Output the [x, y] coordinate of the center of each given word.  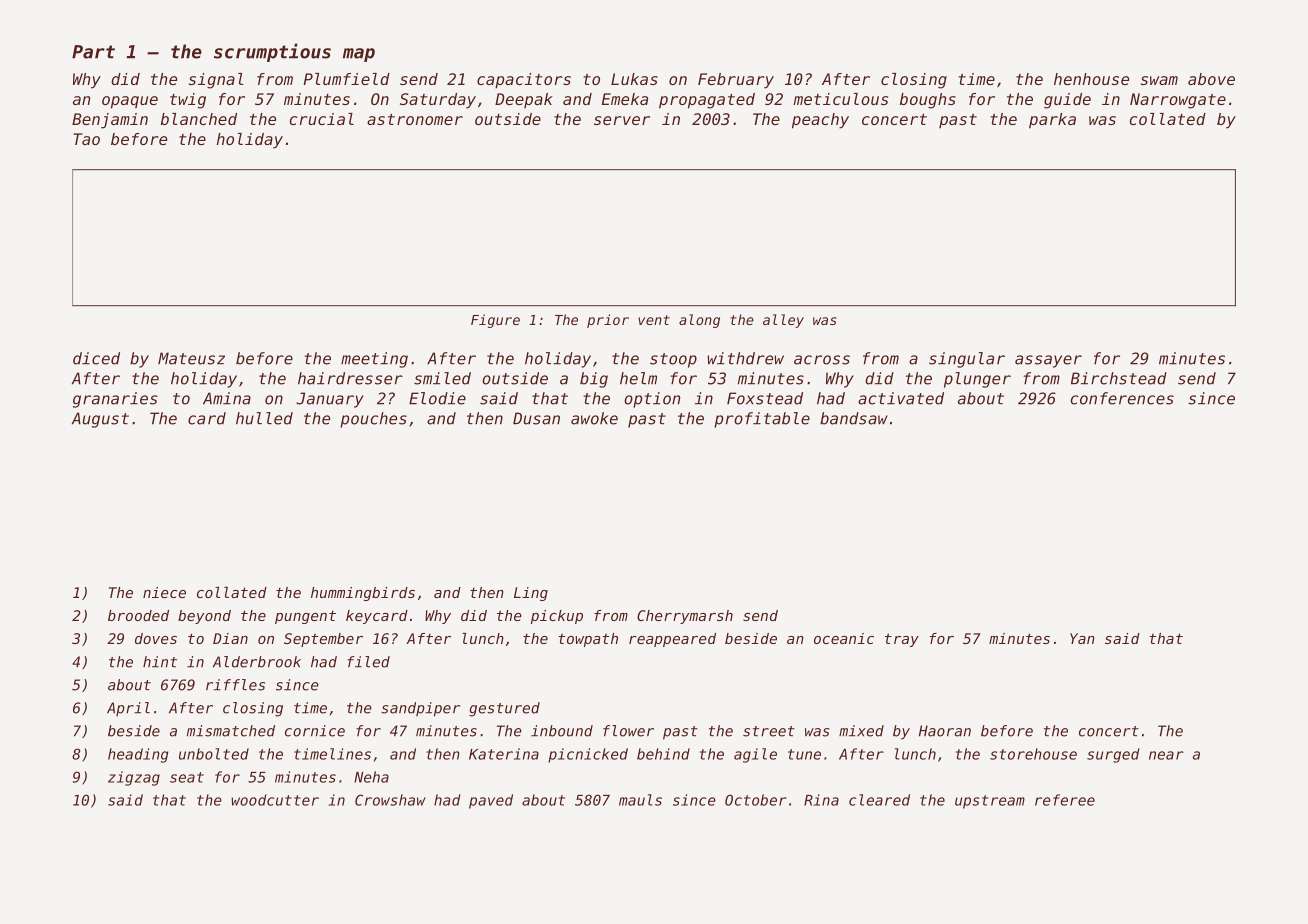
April [128, 709]
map [359, 55]
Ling [531, 594]
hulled [264, 418]
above [1211, 79]
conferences [1122, 398]
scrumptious [272, 52]
